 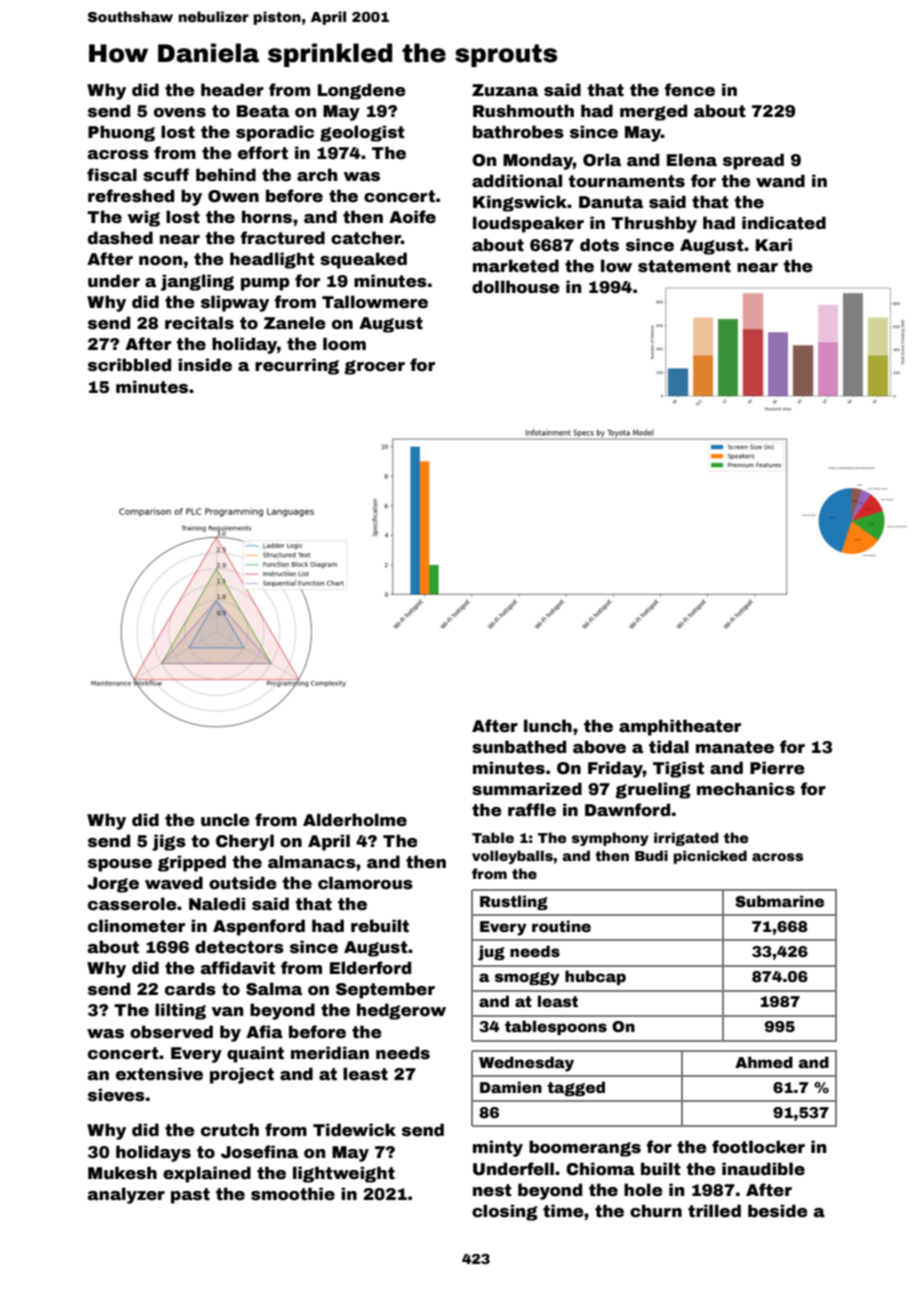 What do you see at coordinates (516, 287) in the screenshot?
I see `dollhouse` at bounding box center [516, 287].
